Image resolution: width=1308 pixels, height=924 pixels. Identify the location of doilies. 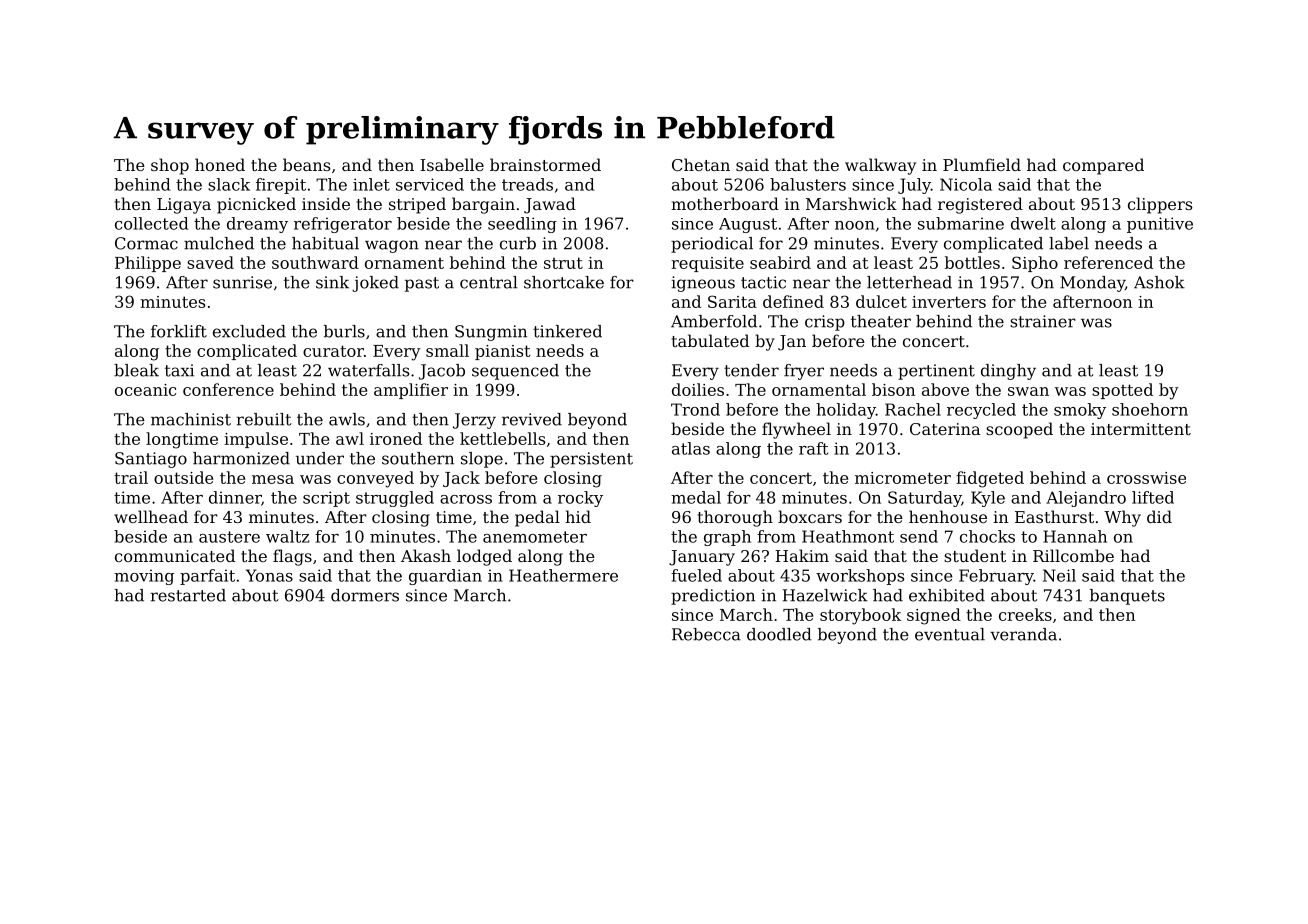
(698, 389).
